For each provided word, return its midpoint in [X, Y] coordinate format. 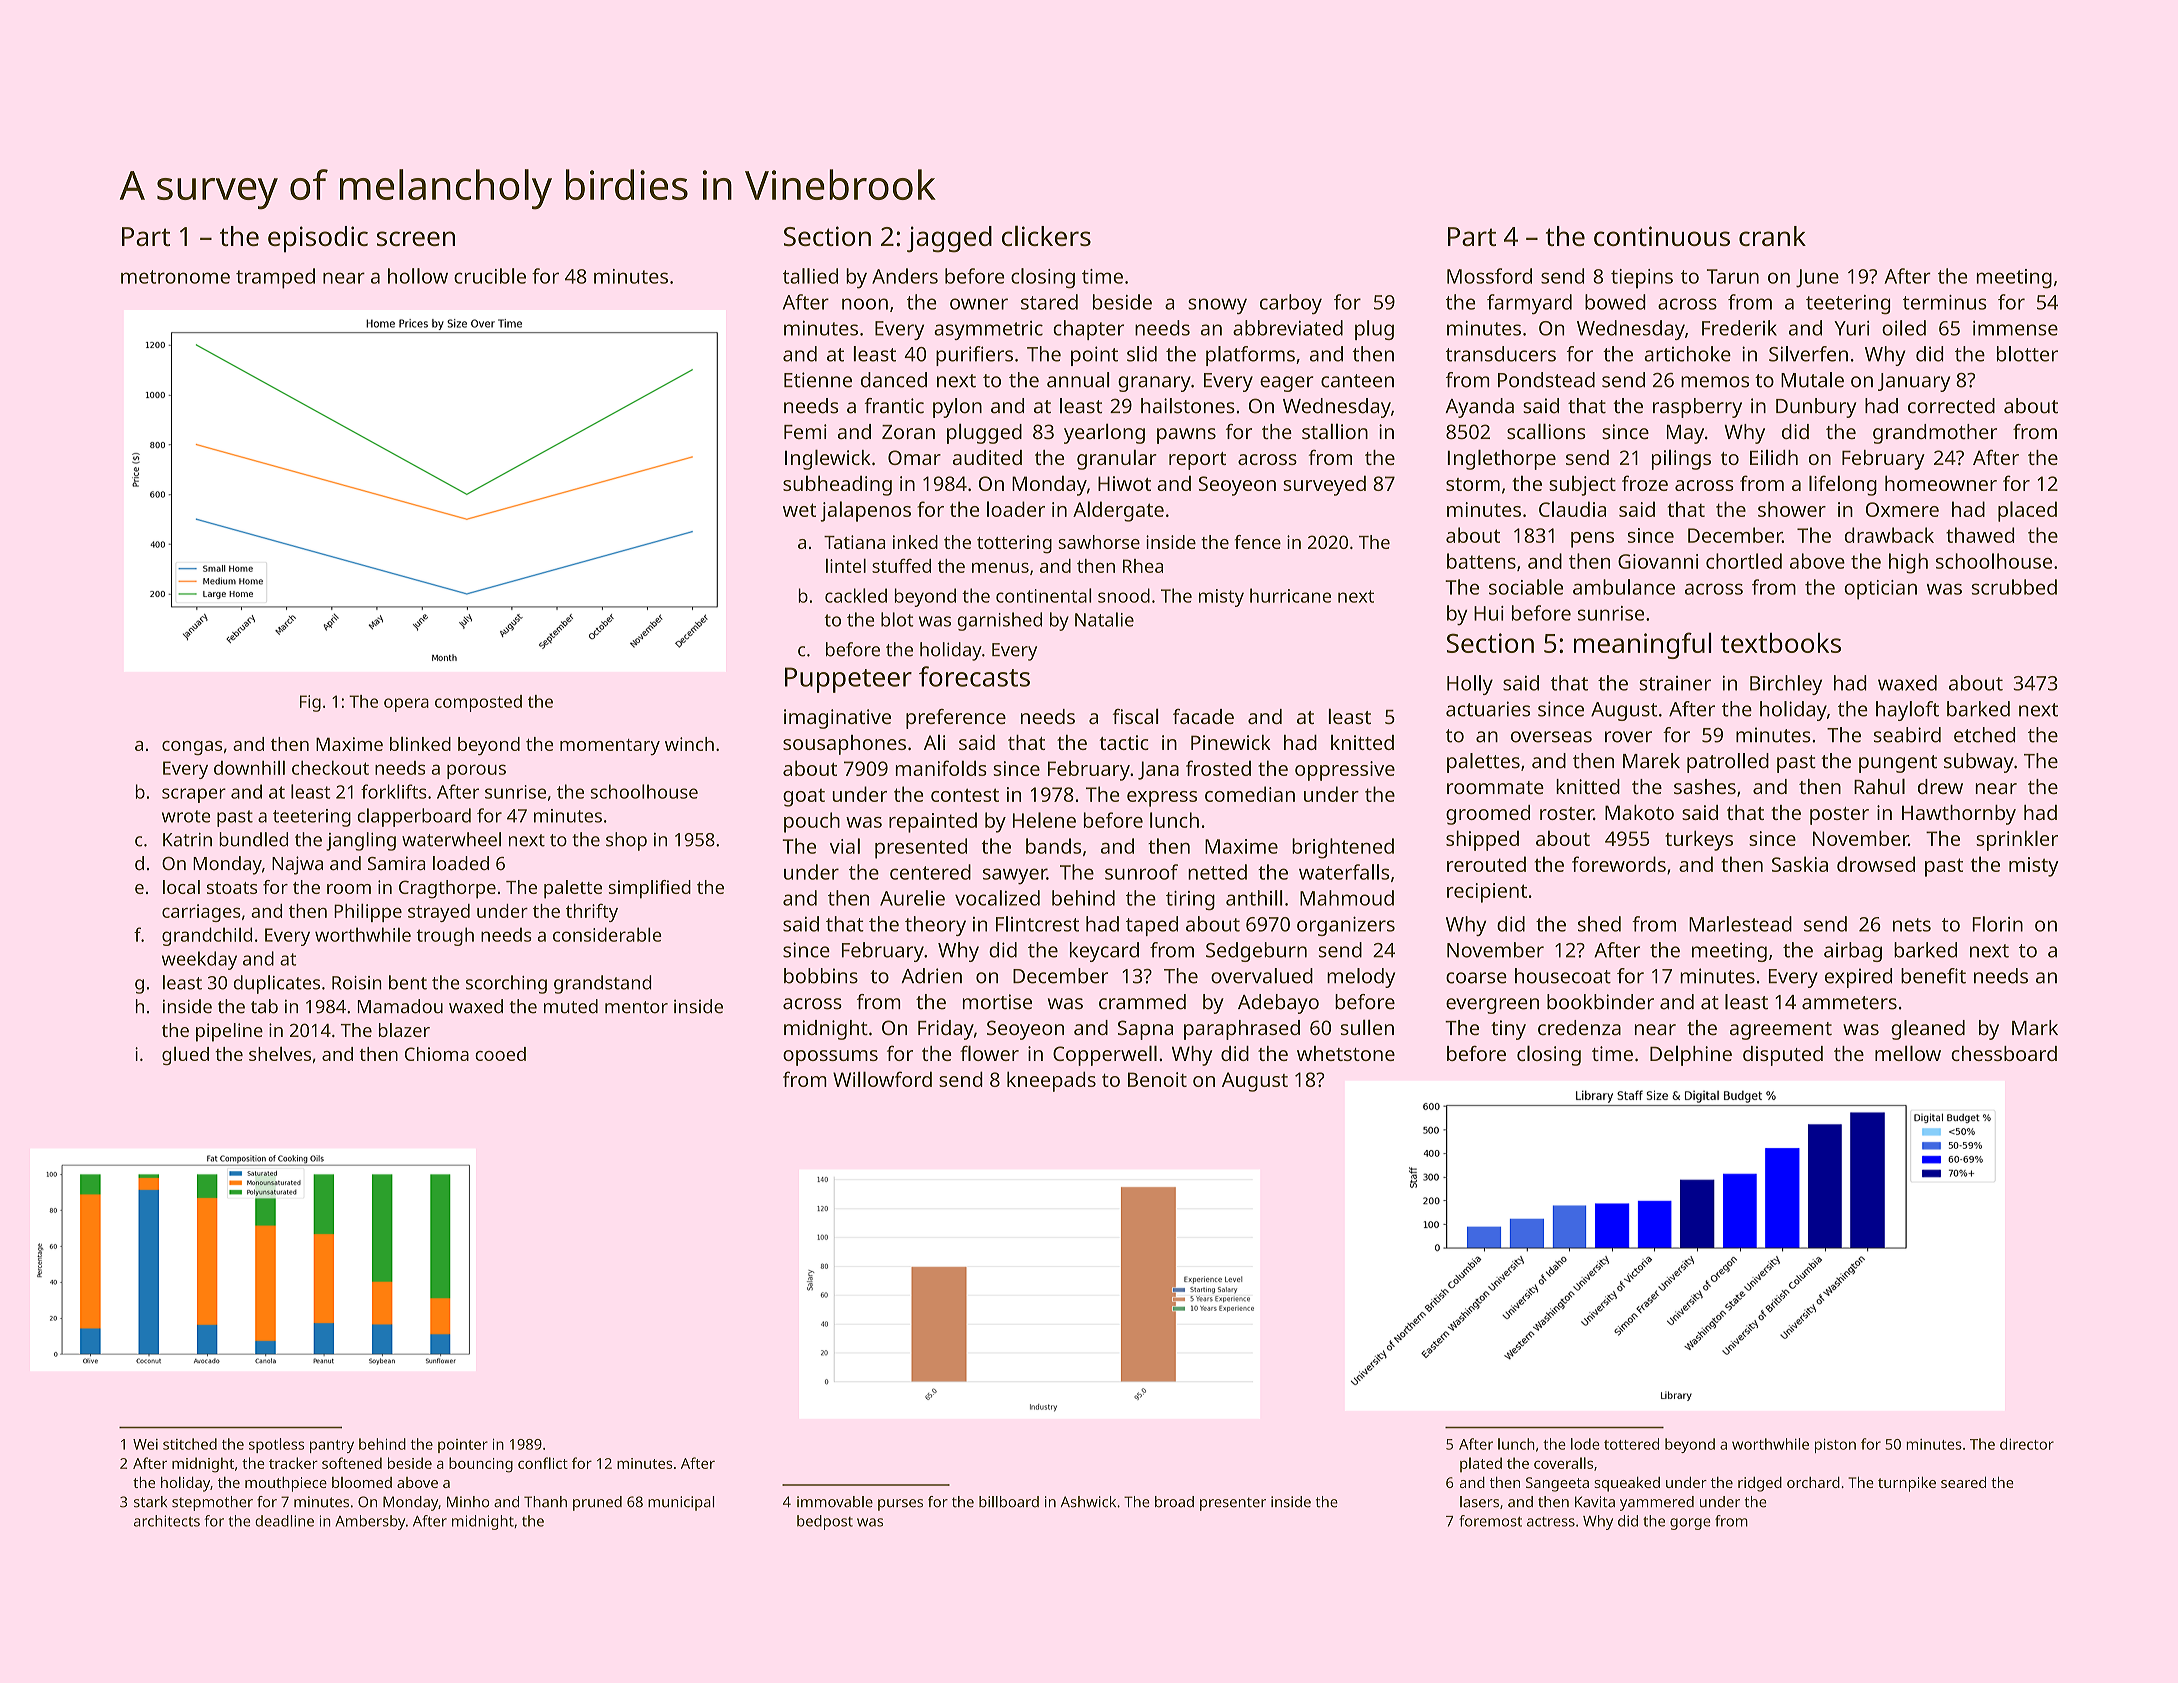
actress [1551, 1522]
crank [1772, 236]
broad [1174, 1502]
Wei [145, 1444]
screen [416, 238]
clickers [1046, 235]
